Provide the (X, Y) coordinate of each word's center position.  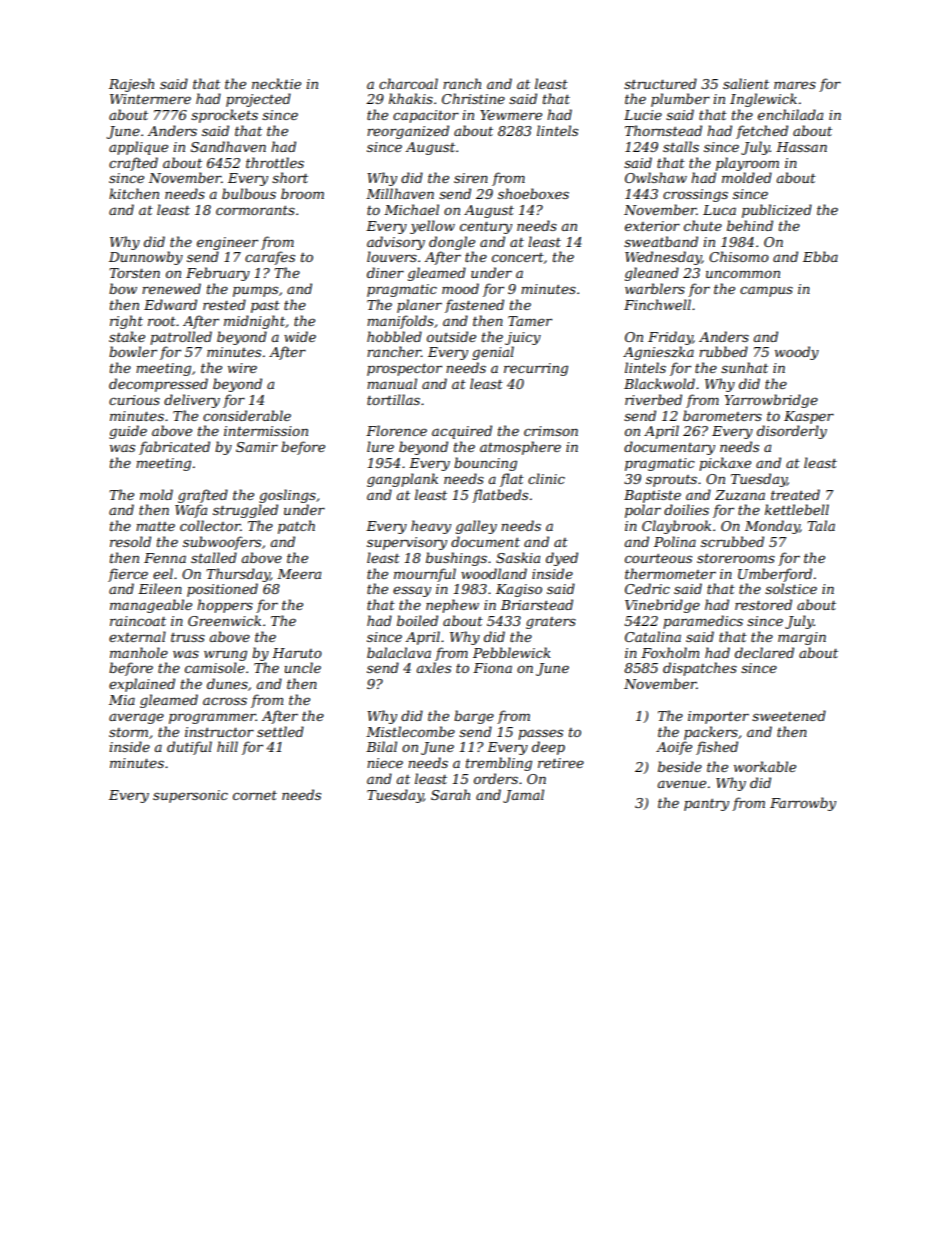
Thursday (238, 575)
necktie (276, 83)
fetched (762, 132)
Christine (473, 98)
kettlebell (797, 509)
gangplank (402, 480)
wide (300, 336)
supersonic (190, 796)
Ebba (820, 256)
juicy (523, 338)
